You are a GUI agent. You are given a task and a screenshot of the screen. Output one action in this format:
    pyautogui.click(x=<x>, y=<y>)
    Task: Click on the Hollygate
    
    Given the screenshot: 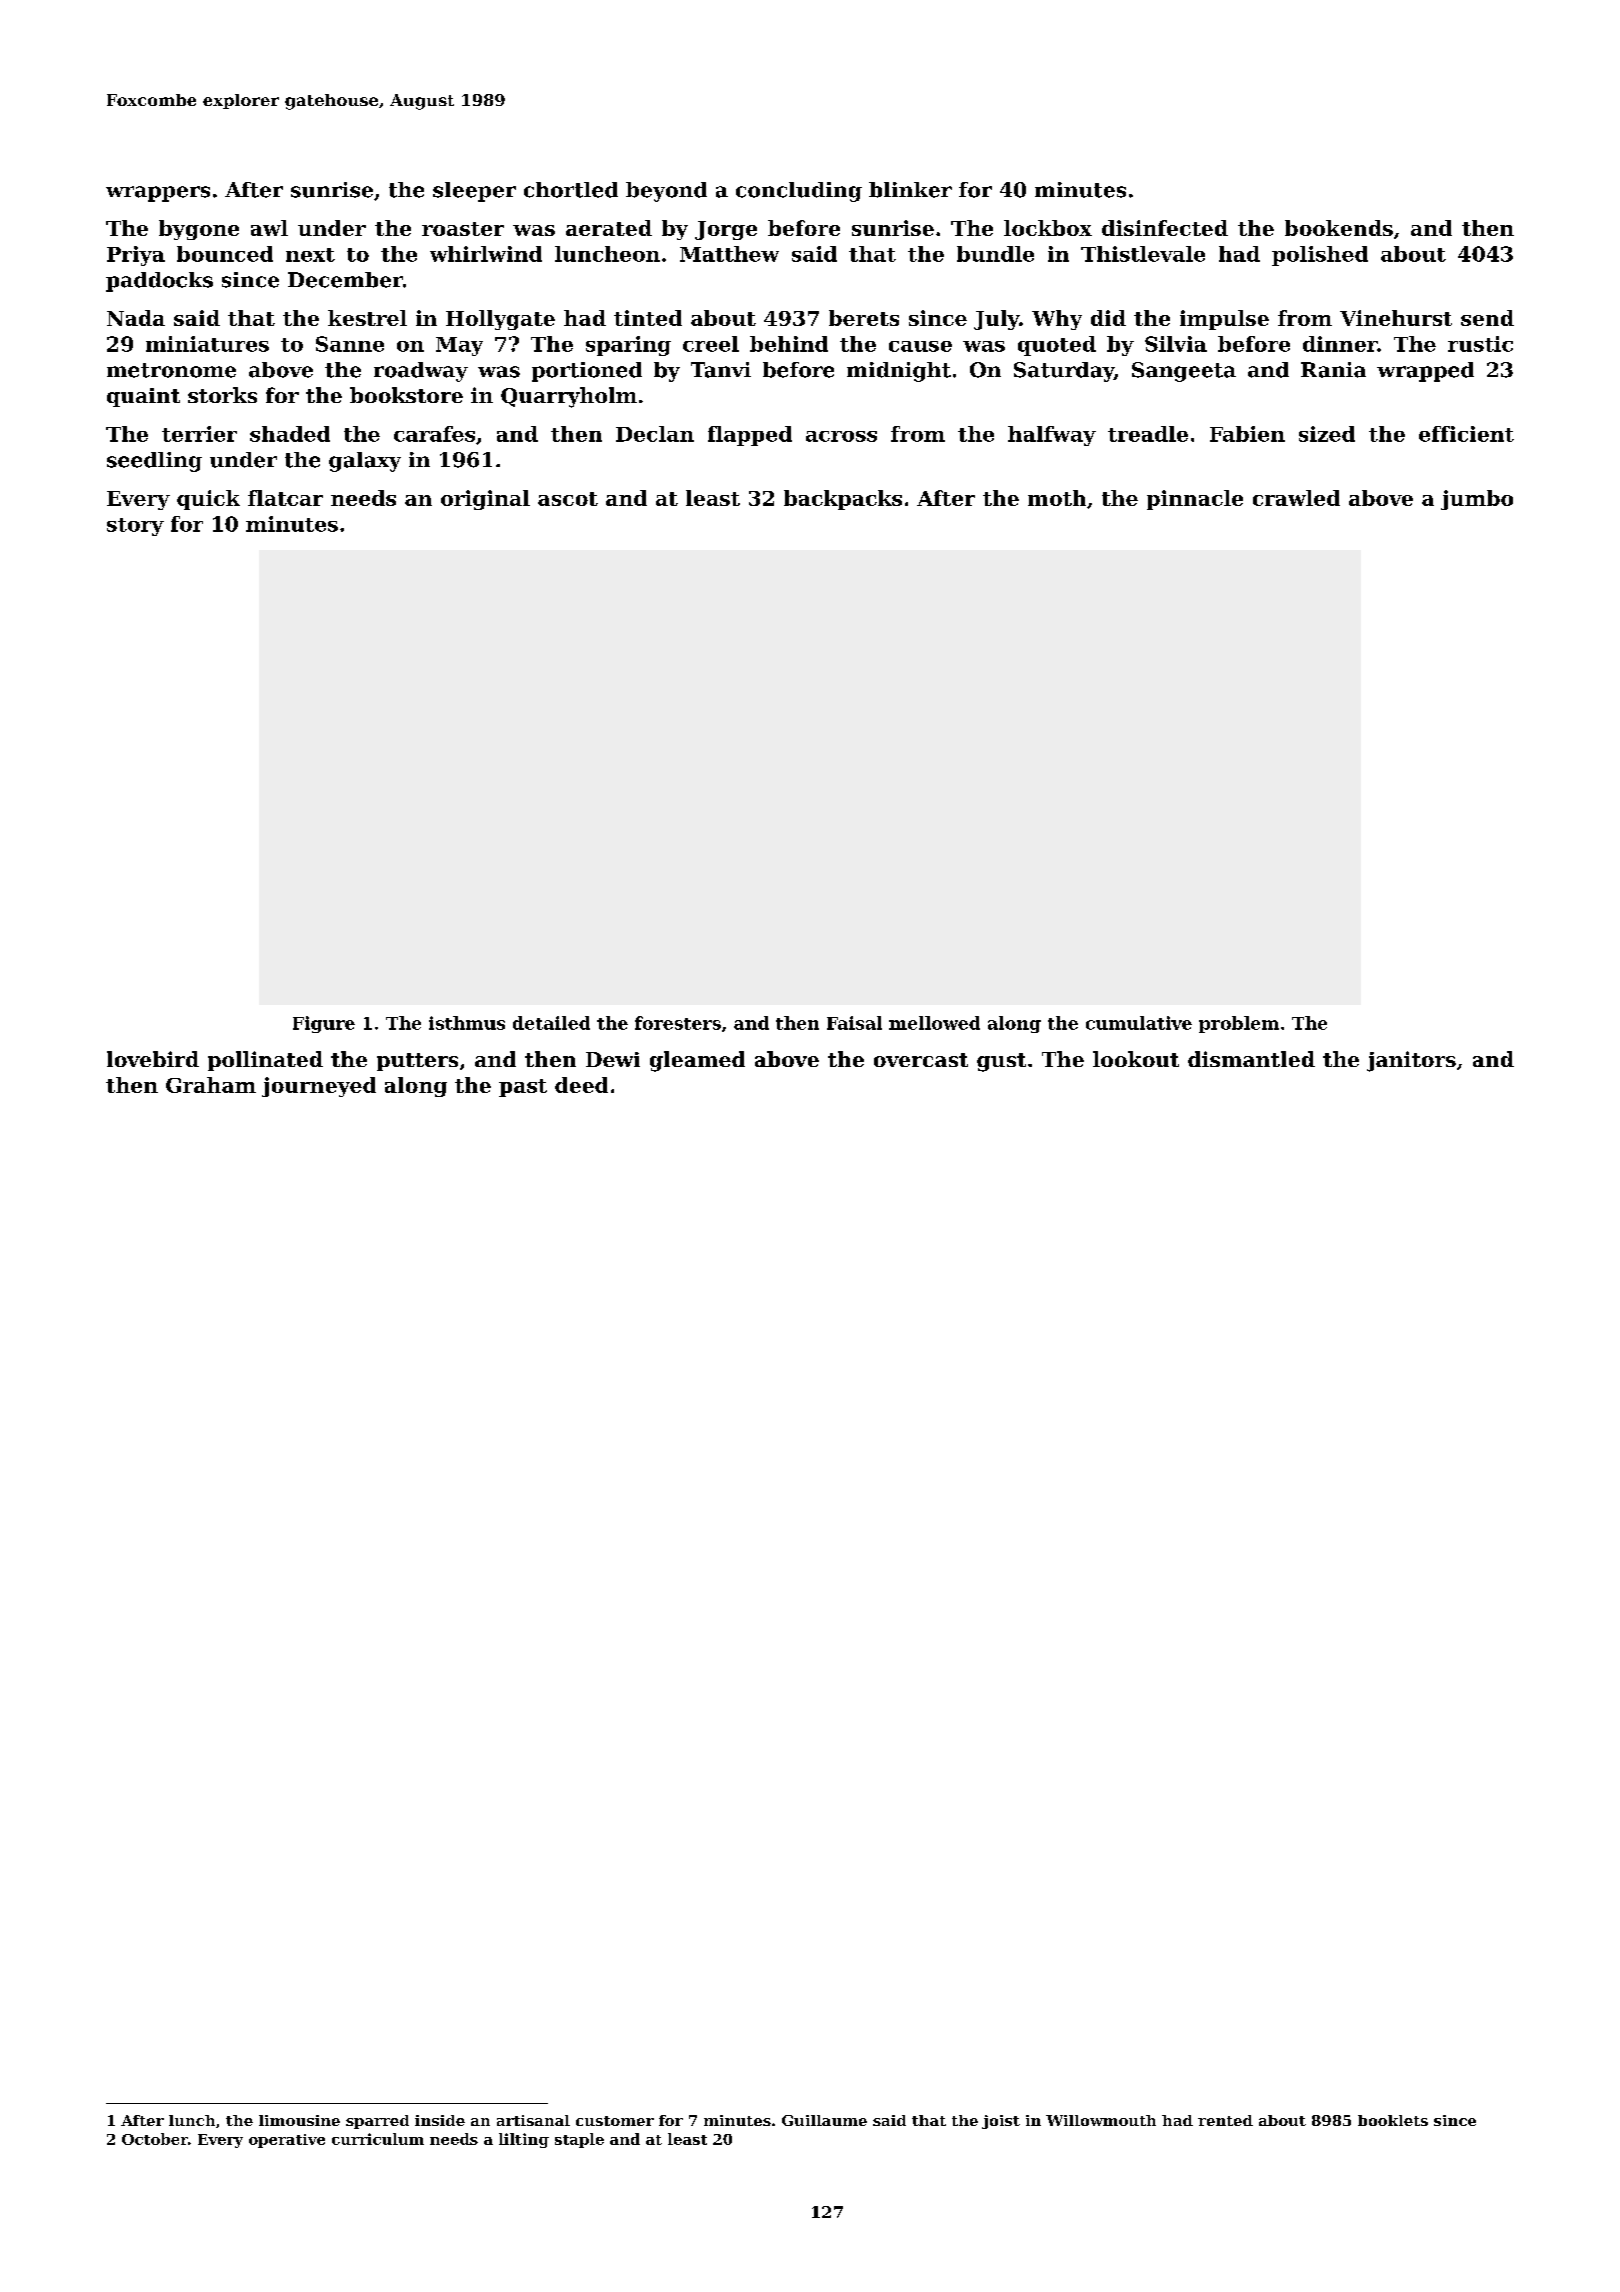 What is the action you would take?
    pyautogui.click(x=500, y=320)
